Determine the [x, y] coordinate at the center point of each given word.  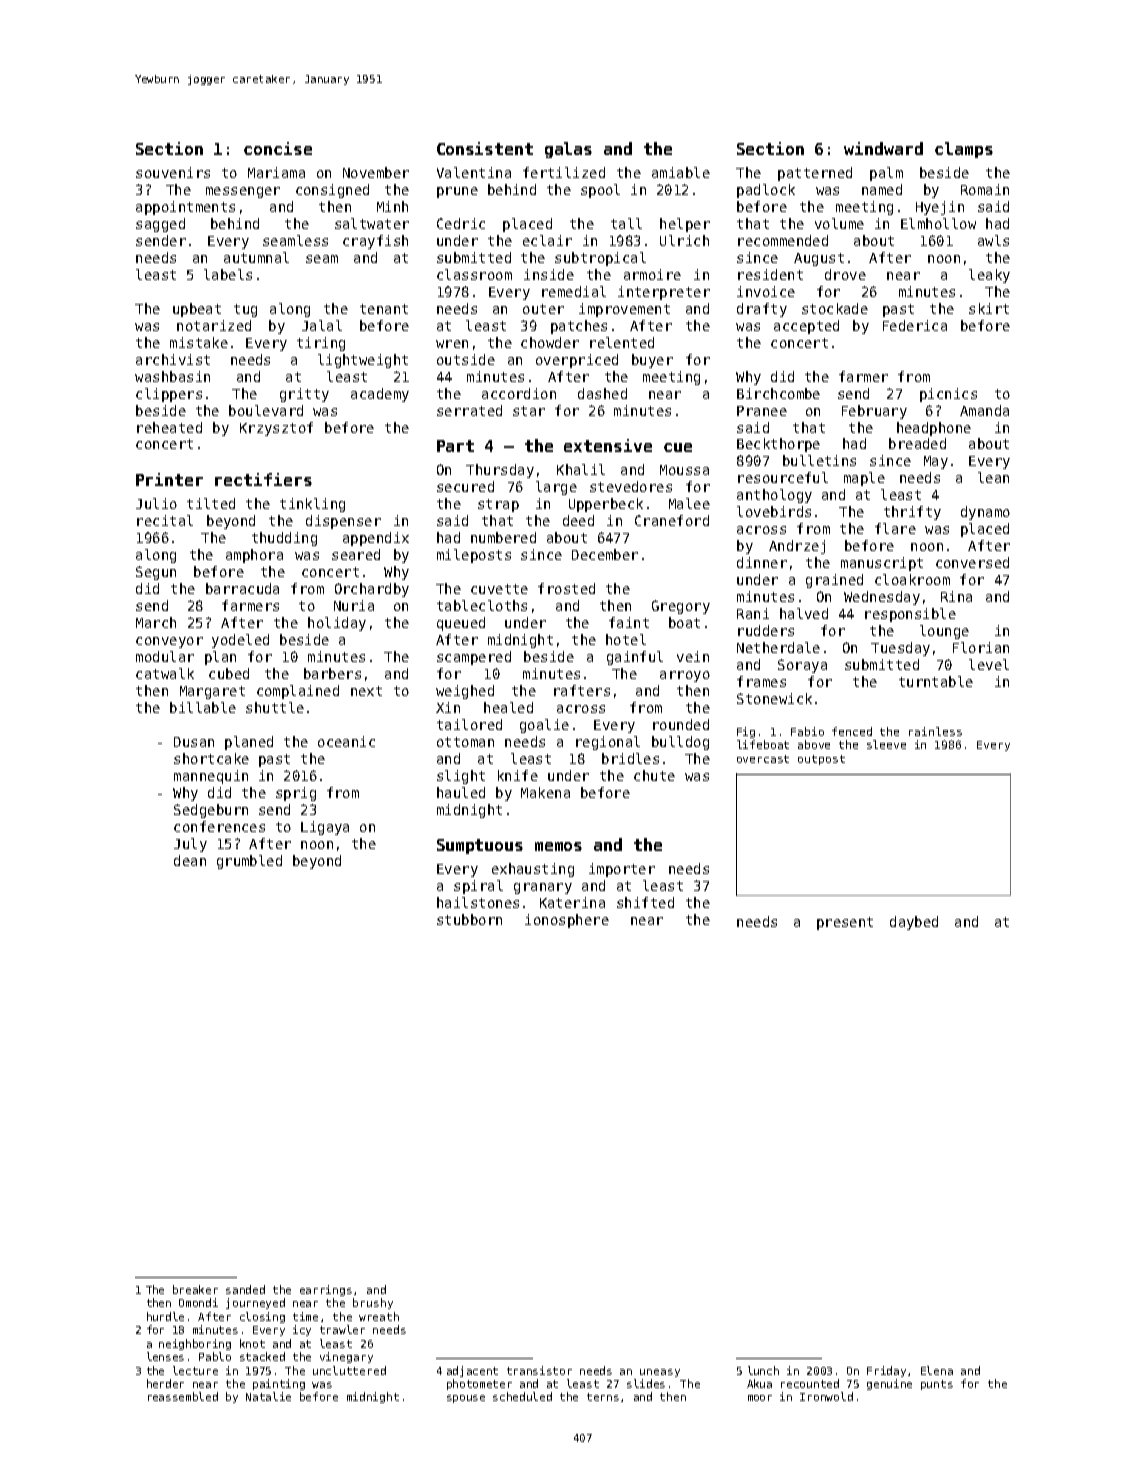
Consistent [485, 148]
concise [278, 148]
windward [883, 148]
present [845, 923]
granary [543, 888]
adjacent [472, 1371]
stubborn [469, 919]
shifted [645, 902]
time [305, 1316]
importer [622, 870]
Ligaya [325, 828]
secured [465, 486]
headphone [934, 429]
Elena [937, 1370]
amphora [254, 556]
